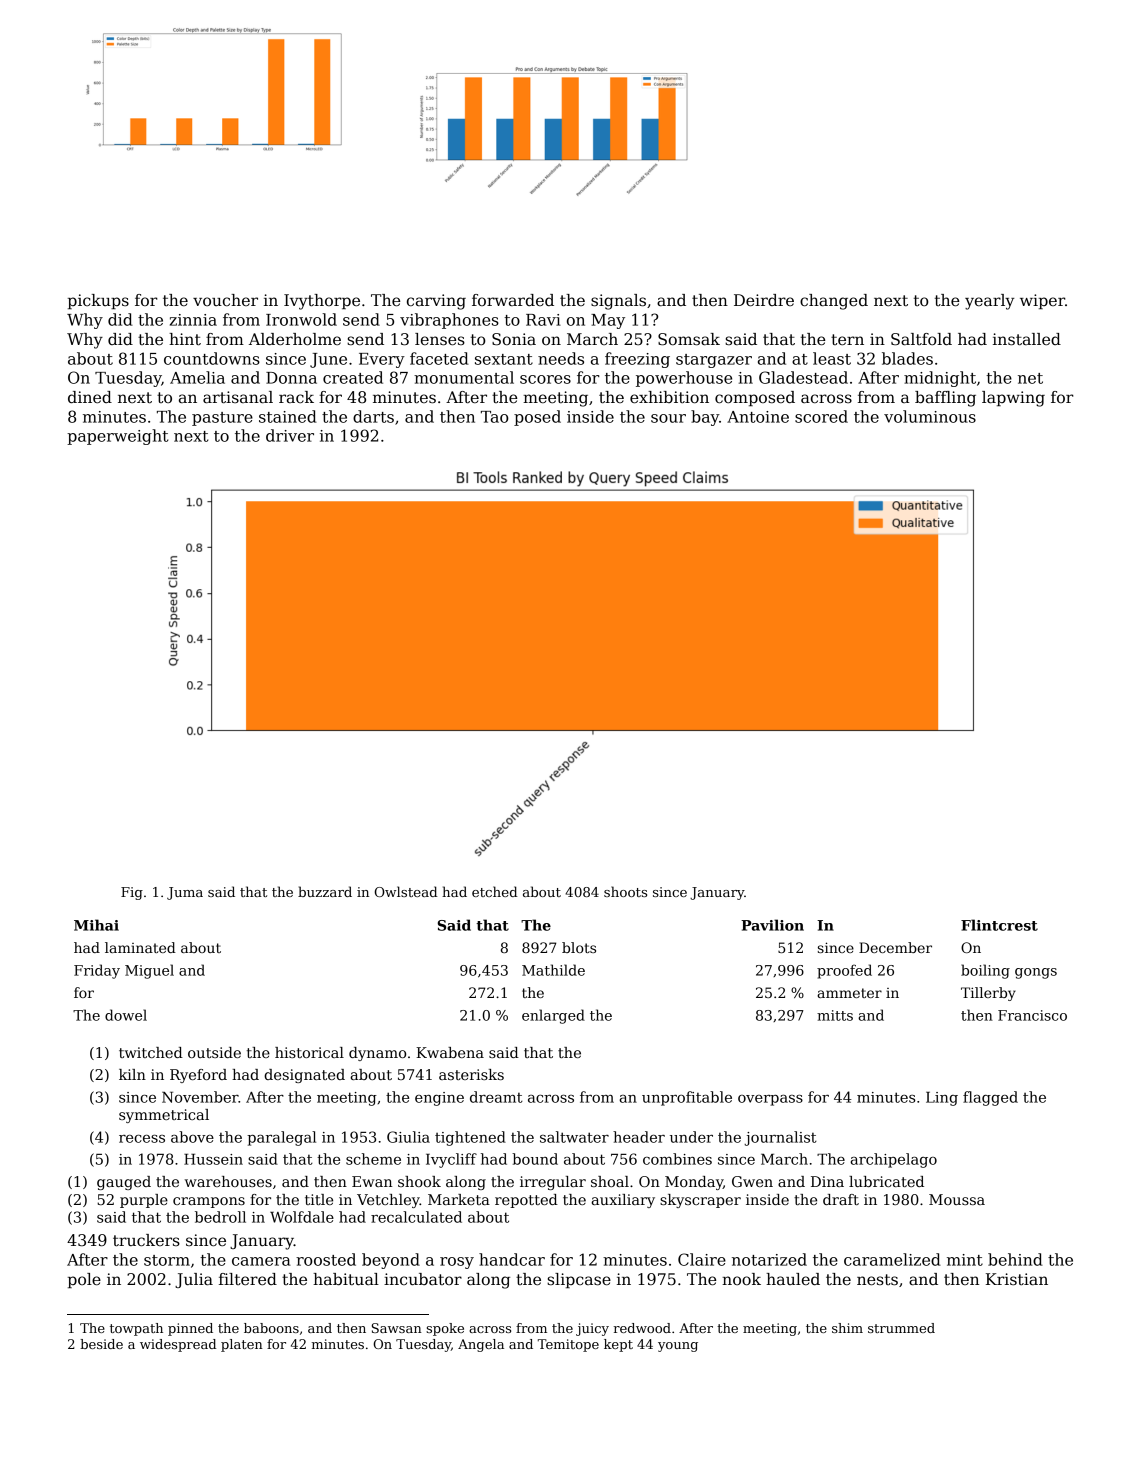 Image resolution: width=1142 pixels, height=1478 pixels. What do you see at coordinates (990, 1098) in the screenshot?
I see `flagged` at bounding box center [990, 1098].
